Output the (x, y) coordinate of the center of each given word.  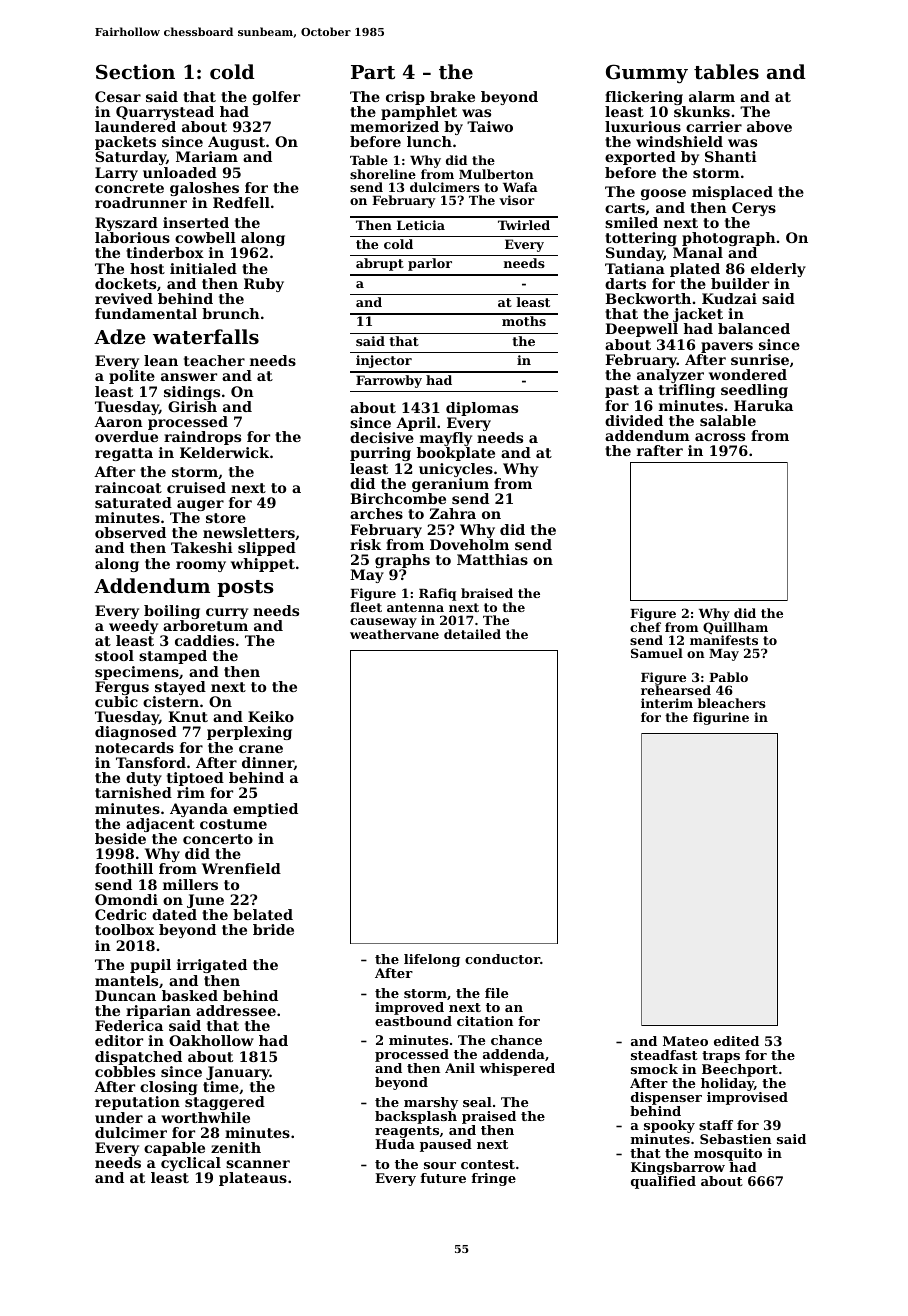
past (622, 391)
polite (132, 377)
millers (190, 884)
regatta (124, 454)
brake (452, 96)
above (769, 126)
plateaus (253, 1179)
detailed (472, 634)
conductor (502, 959)
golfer (276, 98)
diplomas (482, 409)
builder (740, 283)
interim (667, 703)
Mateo (685, 1041)
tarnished (133, 792)
